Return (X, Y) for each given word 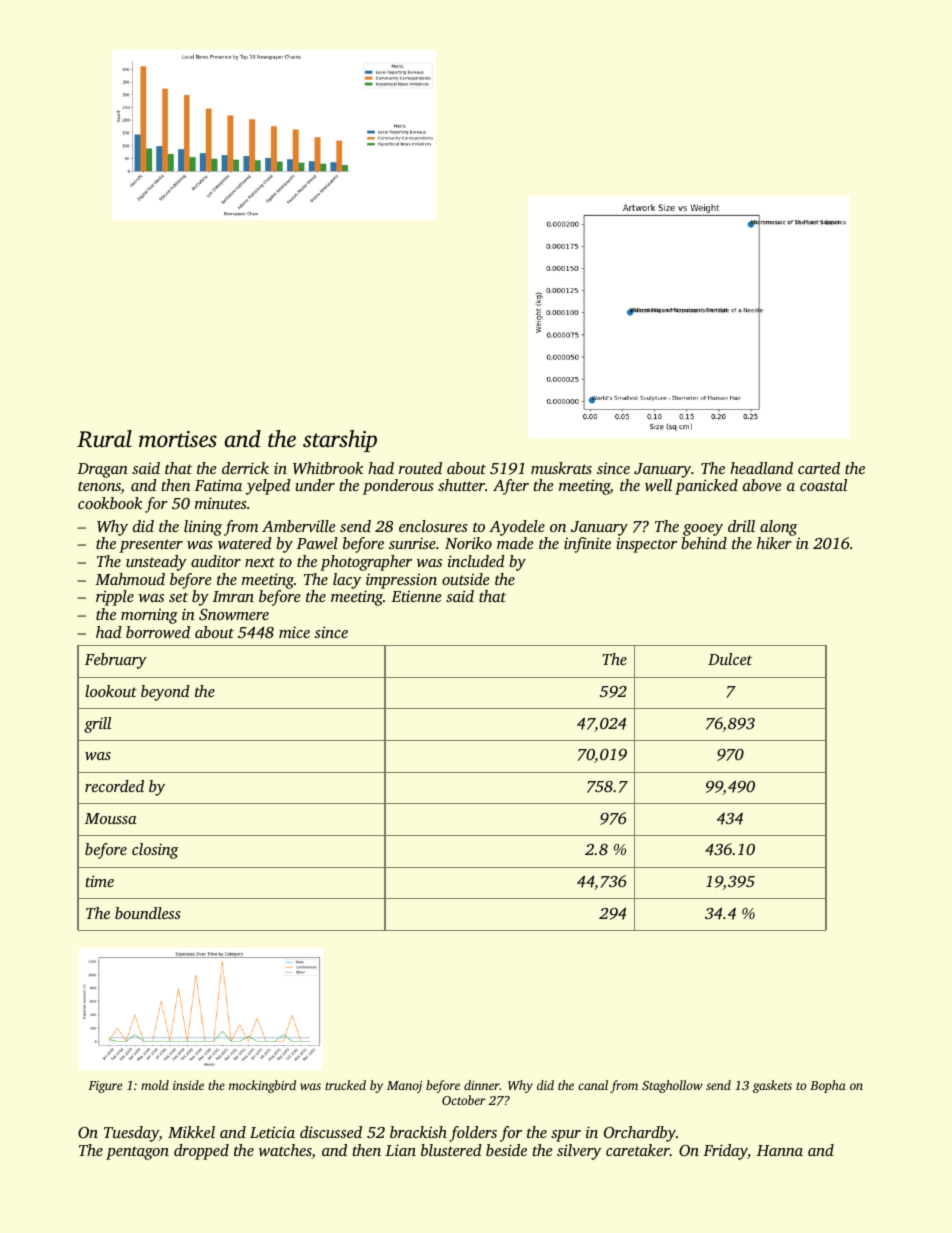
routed (420, 468)
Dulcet (730, 659)
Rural (104, 439)
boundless (147, 913)
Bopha (828, 1086)
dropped (201, 1152)
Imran (233, 596)
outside (465, 579)
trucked (345, 1085)
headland (761, 468)
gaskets (772, 1086)
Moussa (111, 818)
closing (155, 851)
